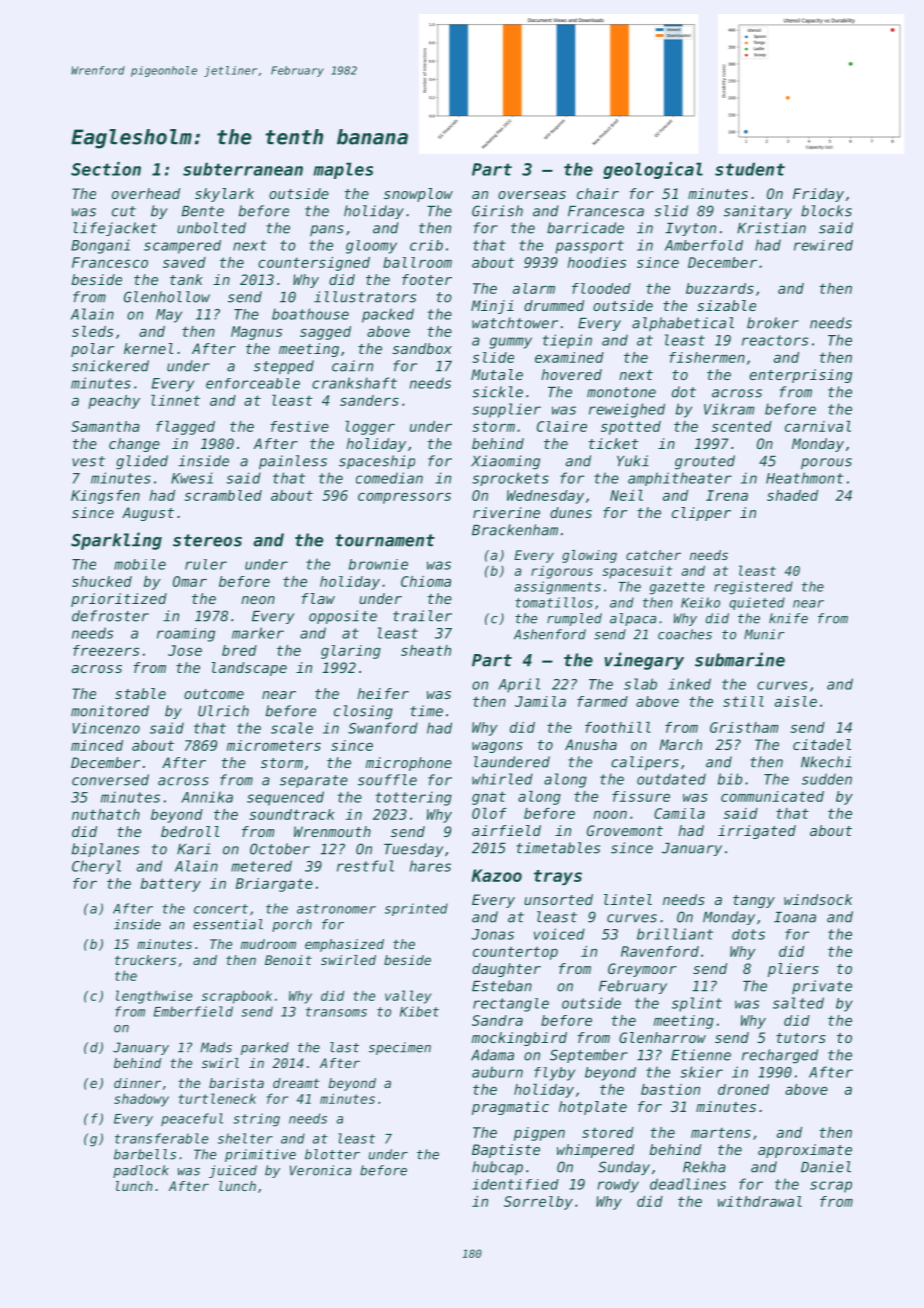 The width and height of the image is (924, 1308). What do you see at coordinates (182, 247) in the image?
I see `scampered` at bounding box center [182, 247].
